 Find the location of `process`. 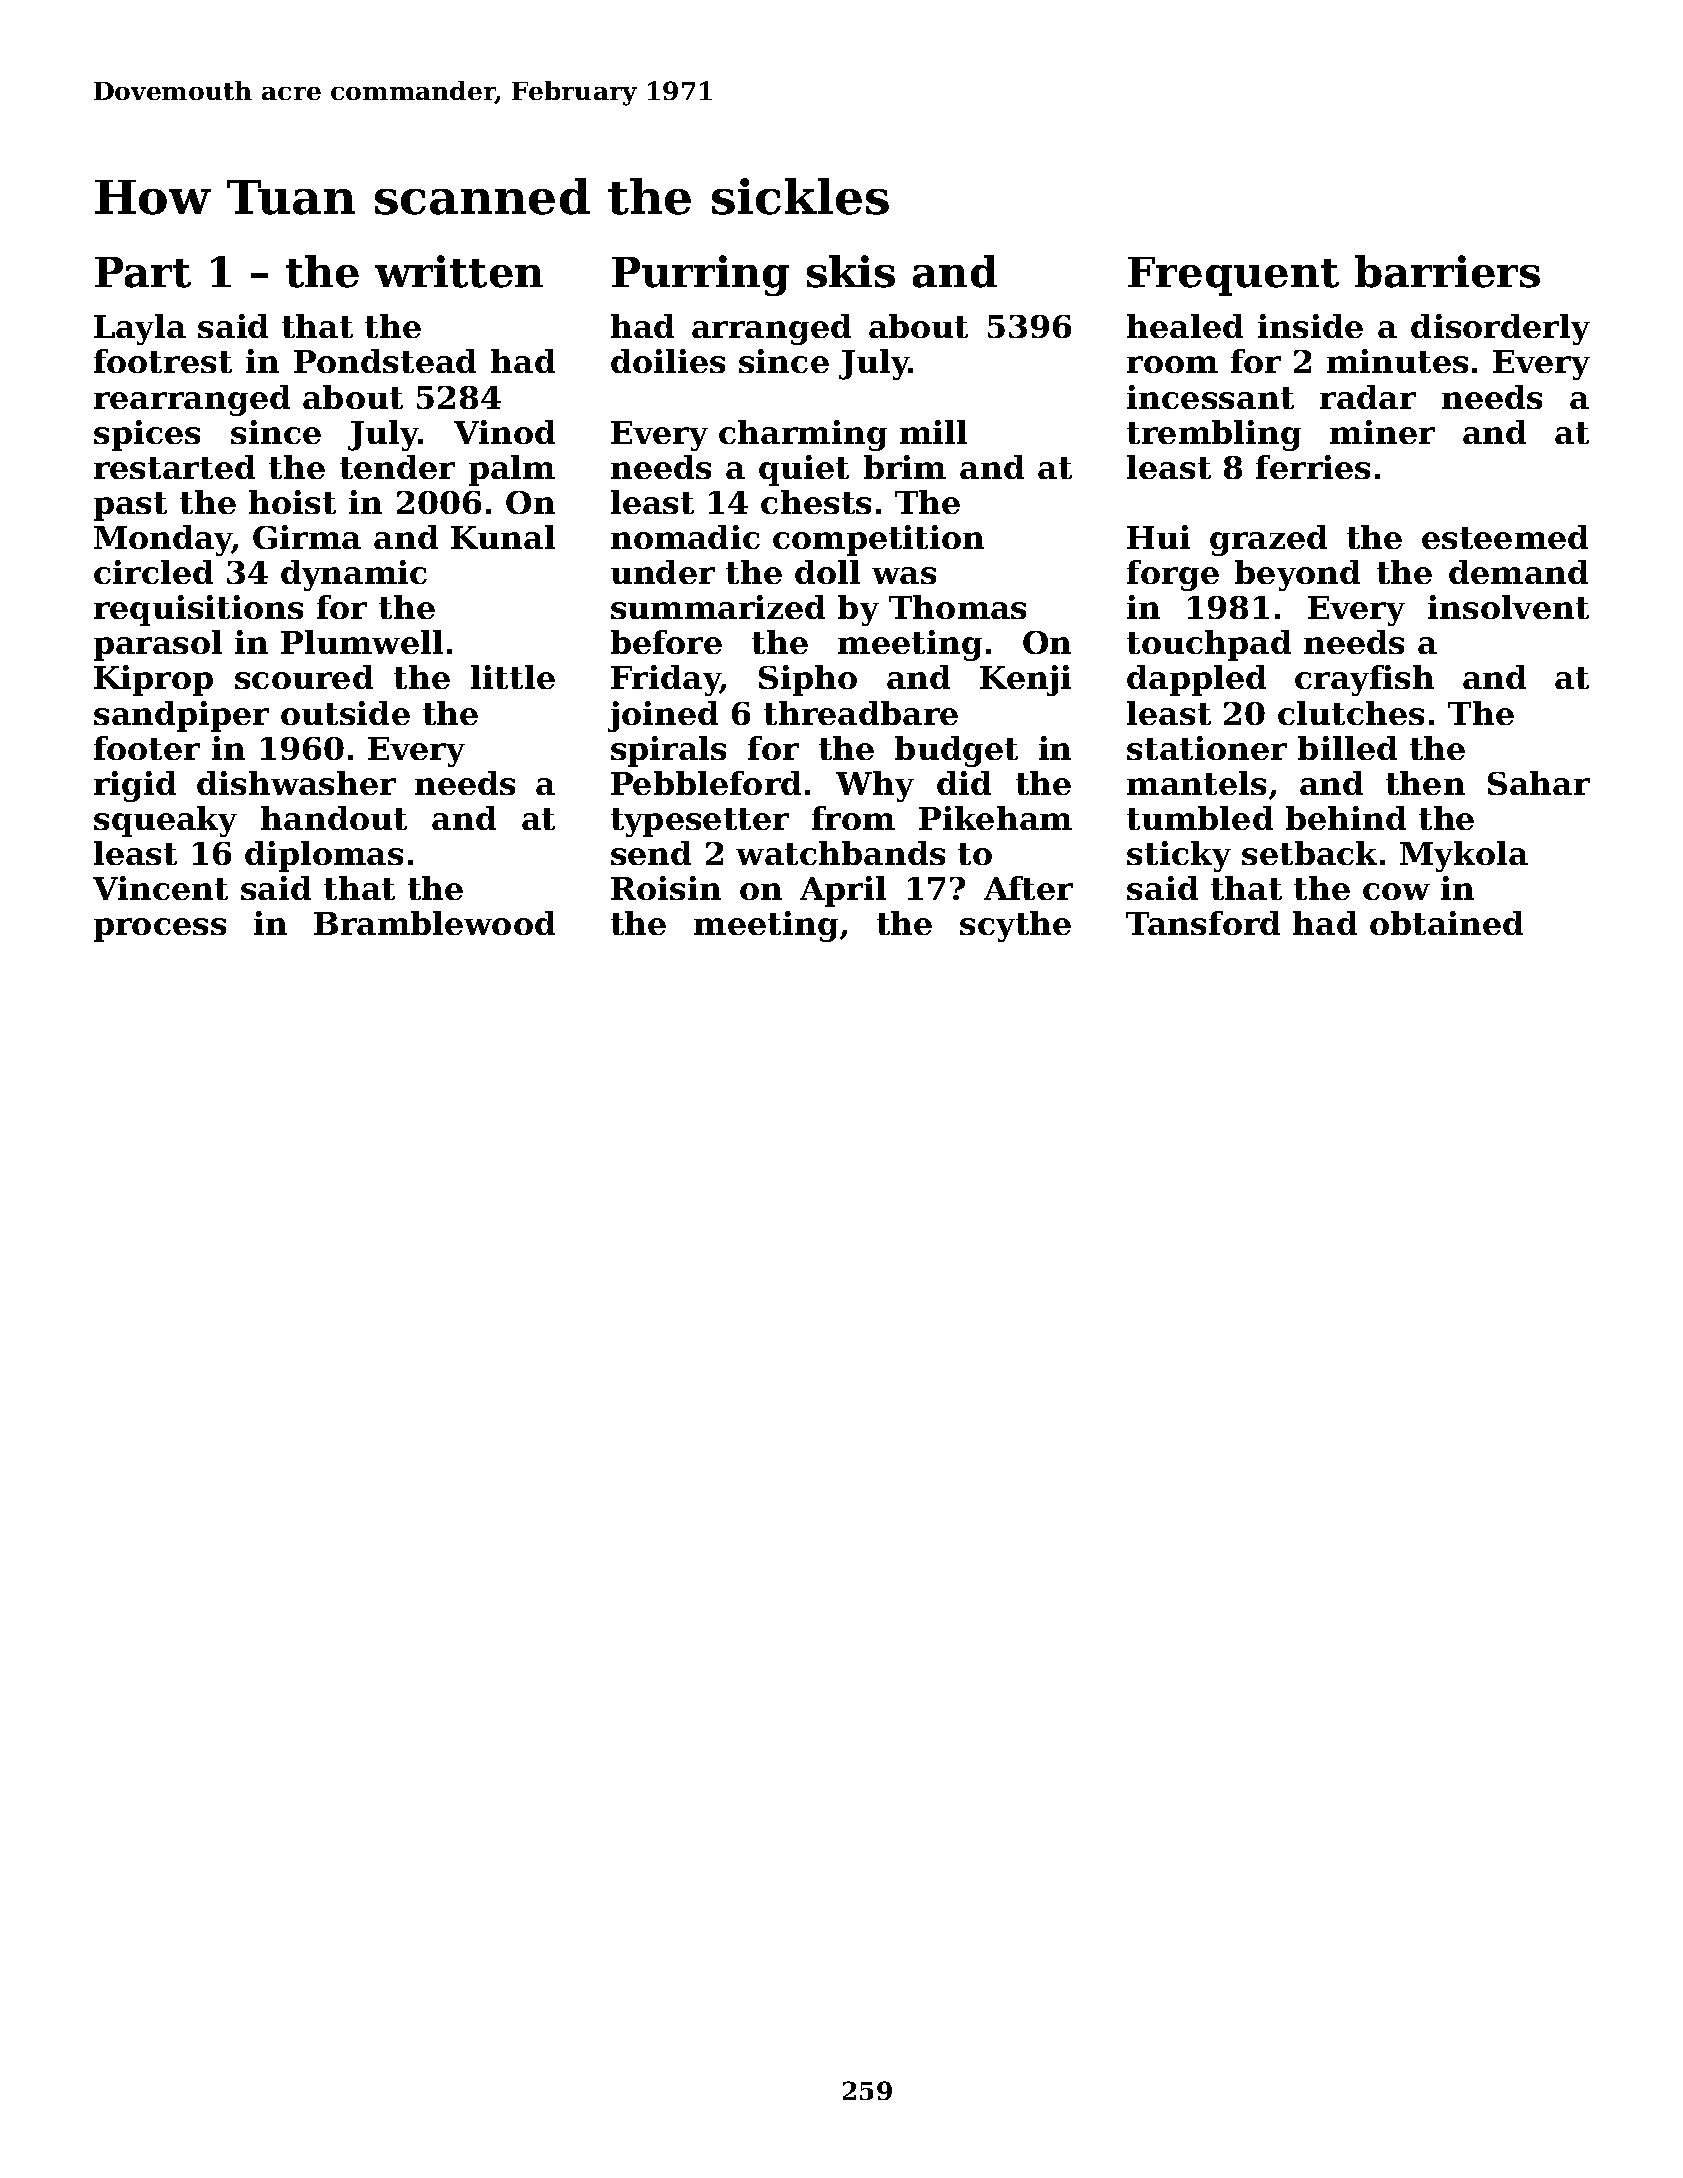

process is located at coordinates (160, 930).
